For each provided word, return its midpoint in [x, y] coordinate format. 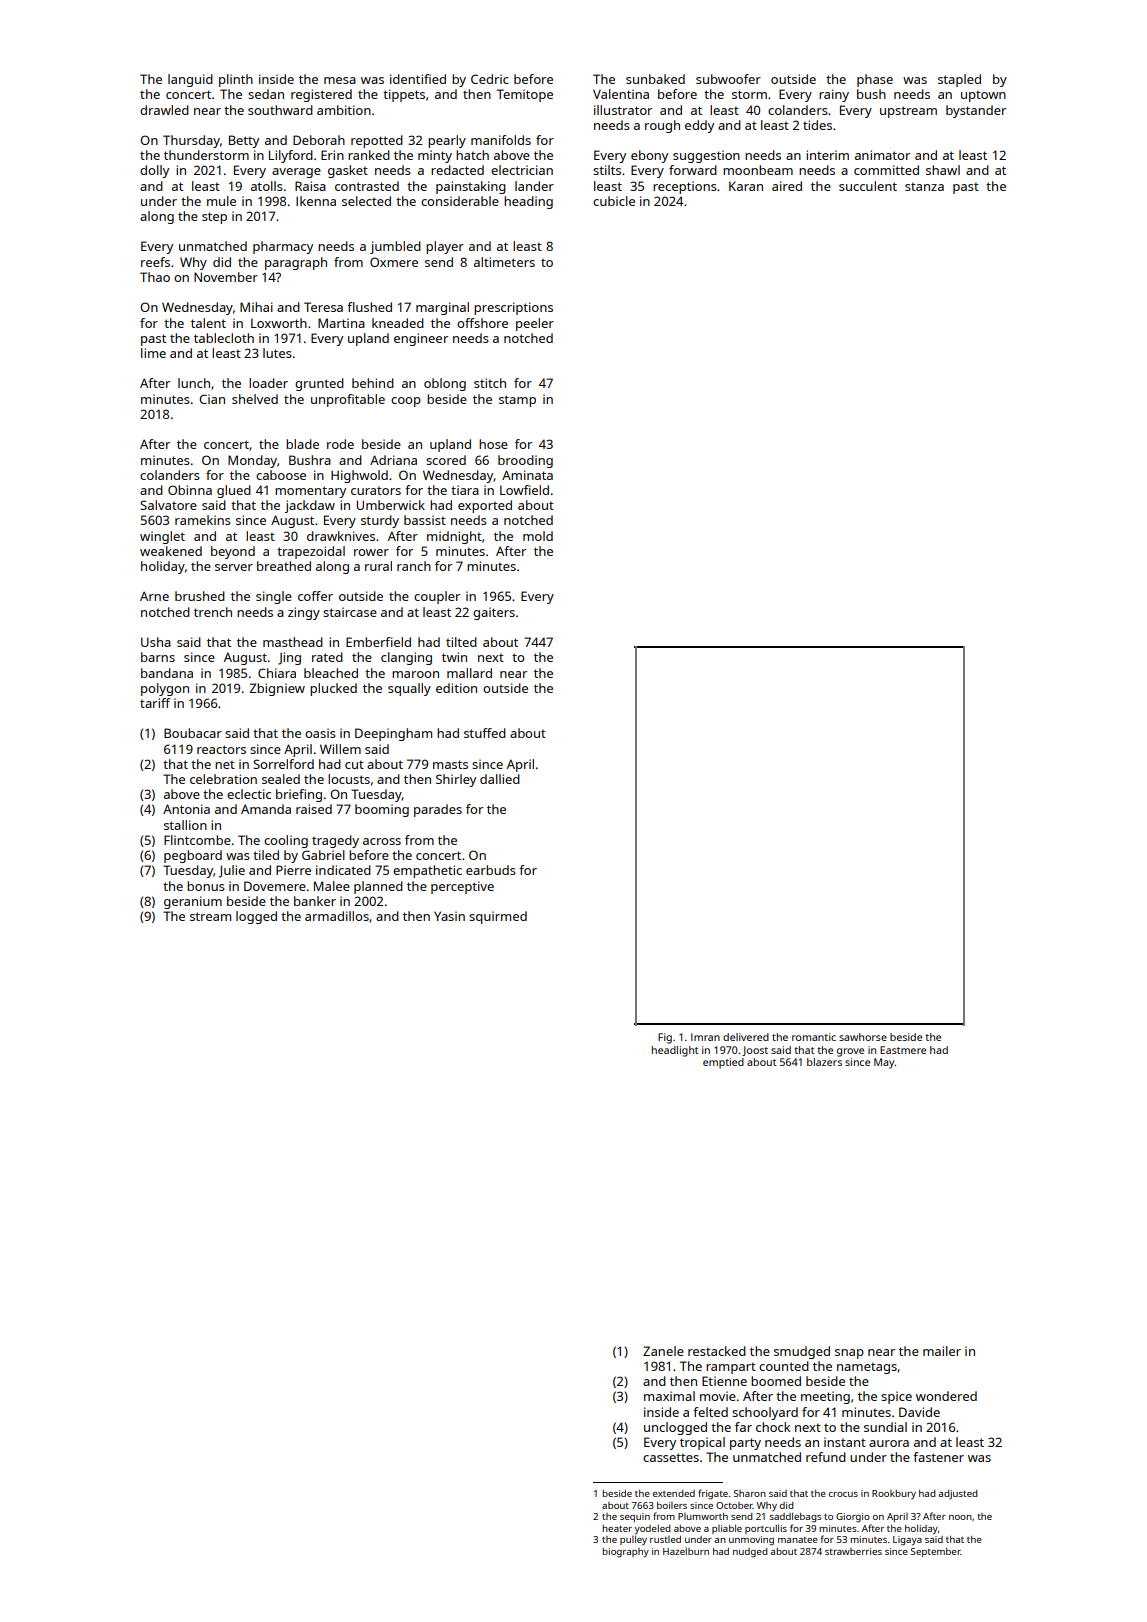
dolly [154, 171]
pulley [633, 1540]
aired [787, 186]
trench [213, 612]
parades [438, 810]
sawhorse [863, 1037]
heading [528, 202]
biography [625, 1553]
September [936, 1552]
